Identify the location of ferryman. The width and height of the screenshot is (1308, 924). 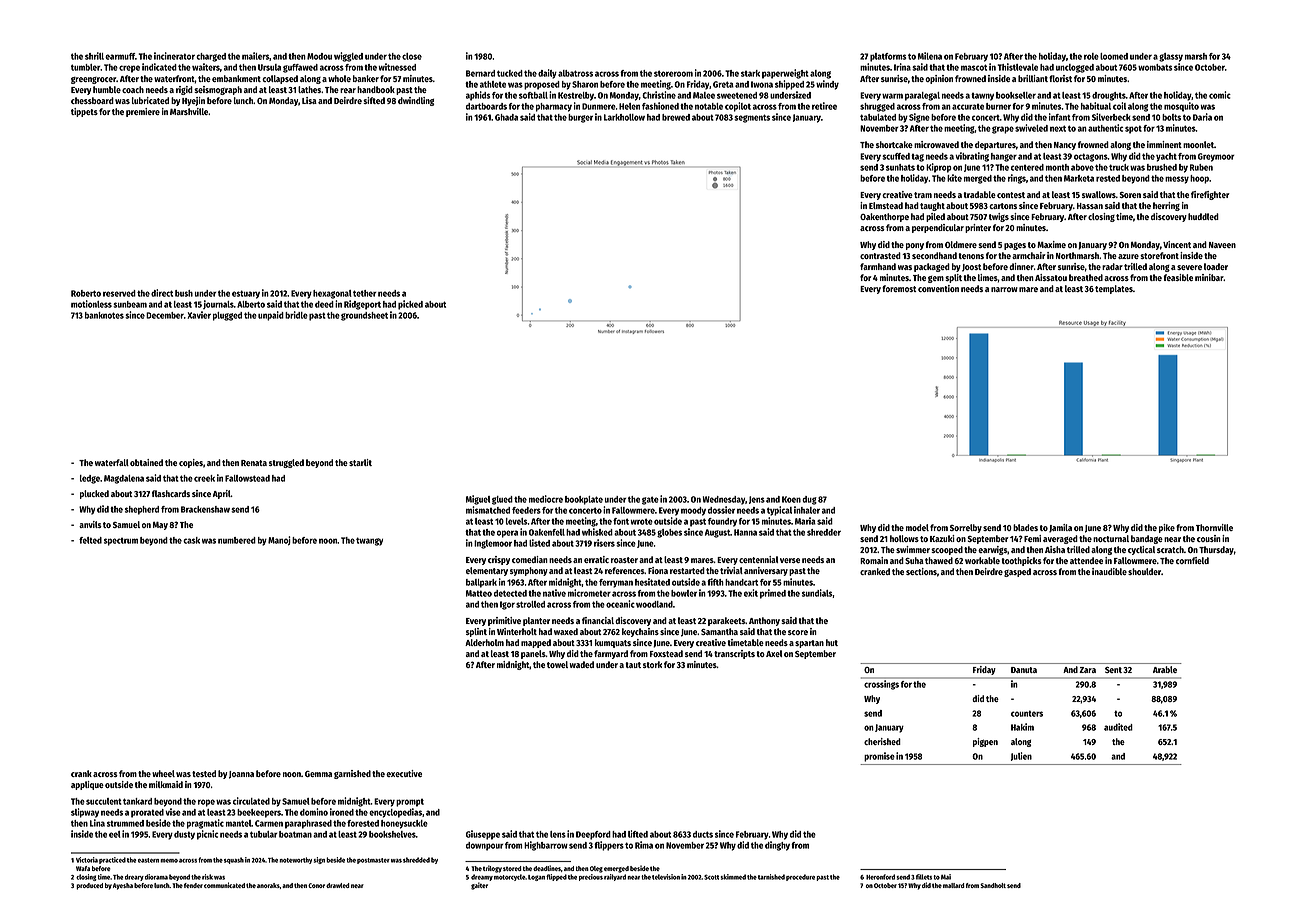
(616, 583).
